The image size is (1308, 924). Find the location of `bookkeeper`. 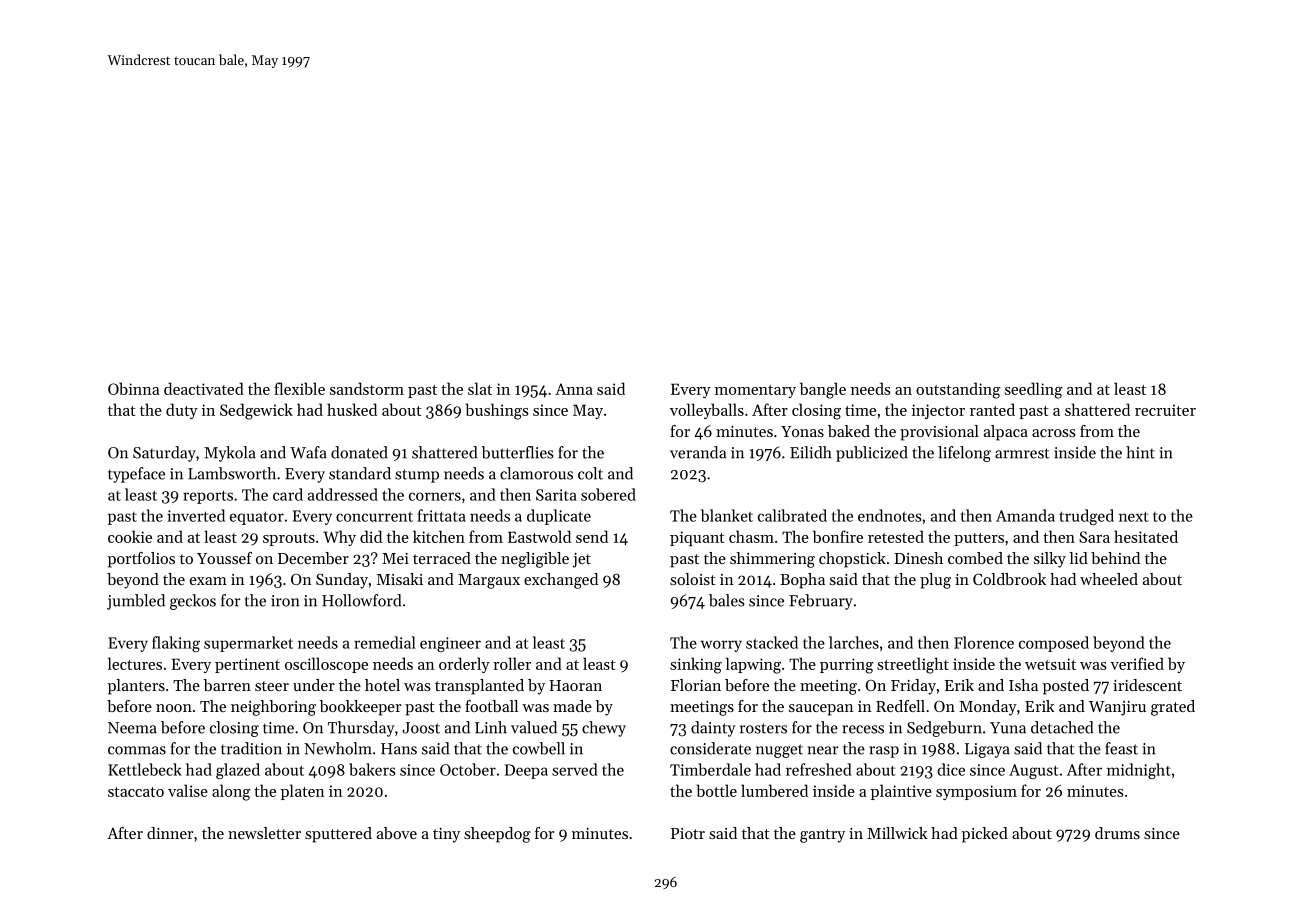

bookkeeper is located at coordinates (360, 708).
